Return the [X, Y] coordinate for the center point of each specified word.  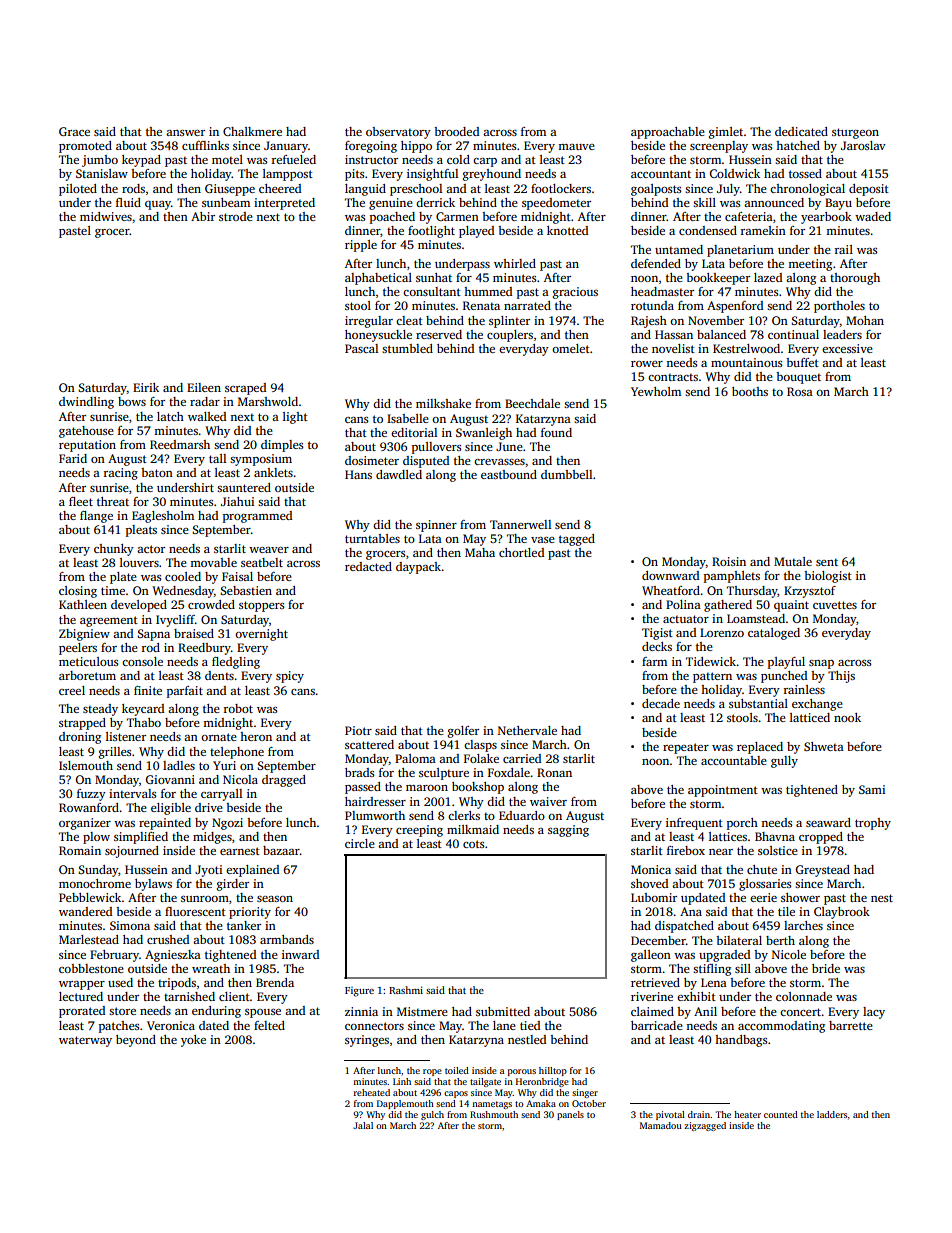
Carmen [457, 216]
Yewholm [656, 391]
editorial [414, 432]
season [275, 899]
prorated [82, 1012]
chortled [521, 552]
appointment [723, 791]
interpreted [284, 204]
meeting [810, 265]
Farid [73, 458]
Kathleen [83, 604]
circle [360, 843]
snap [821, 664]
